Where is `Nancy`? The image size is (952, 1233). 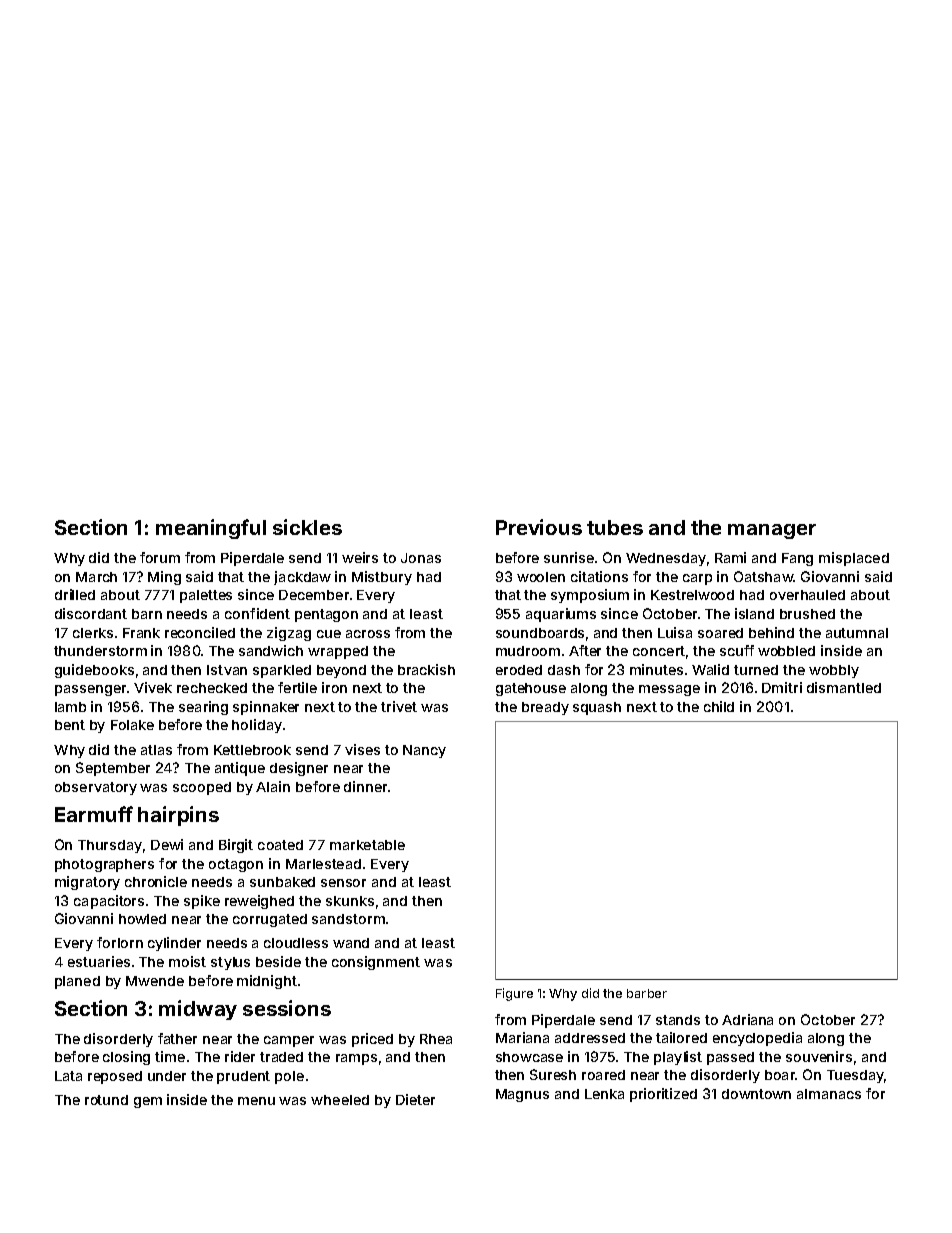 Nancy is located at coordinates (424, 751).
